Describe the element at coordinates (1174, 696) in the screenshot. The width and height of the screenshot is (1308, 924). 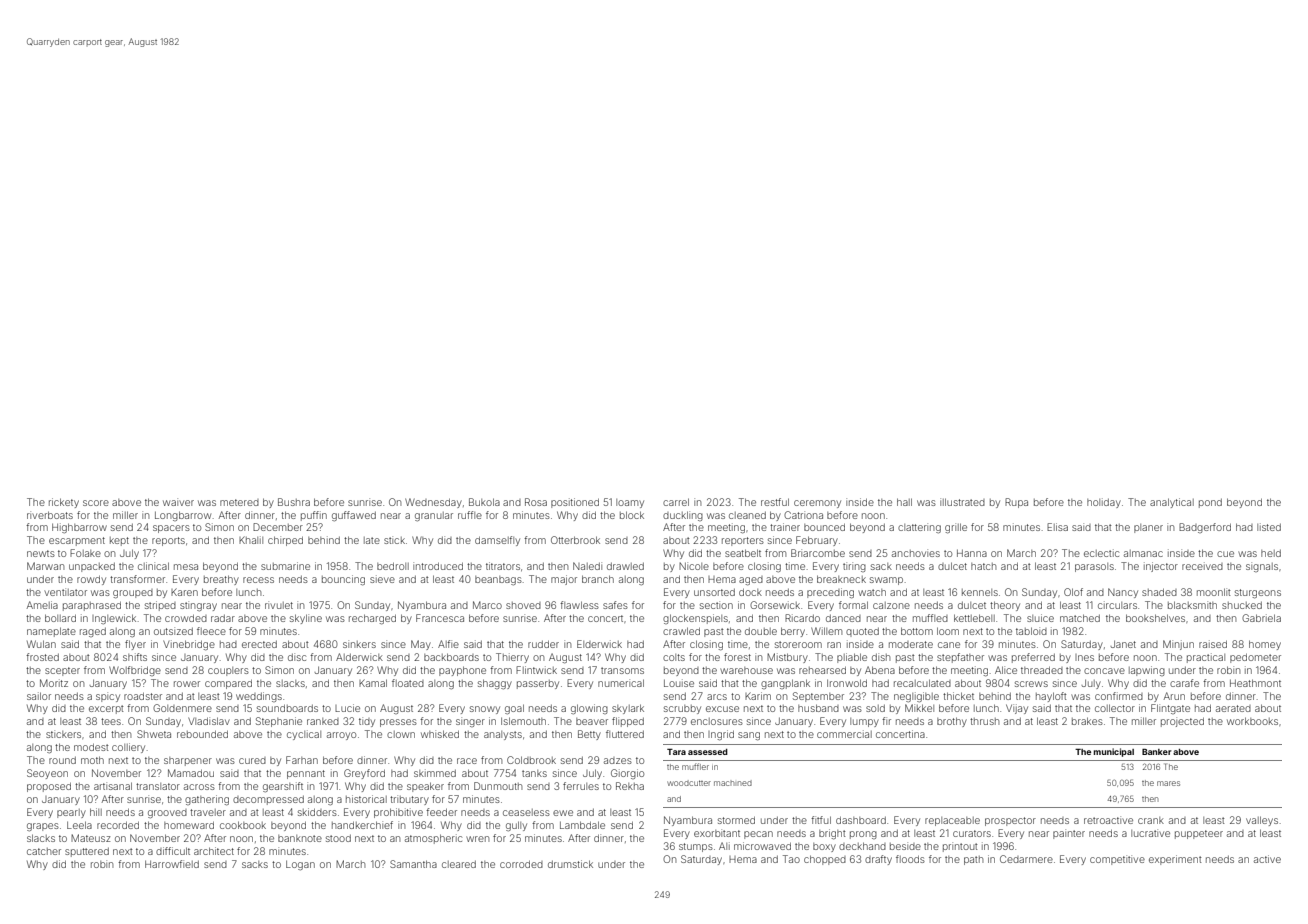
I see `Arun` at that location.
